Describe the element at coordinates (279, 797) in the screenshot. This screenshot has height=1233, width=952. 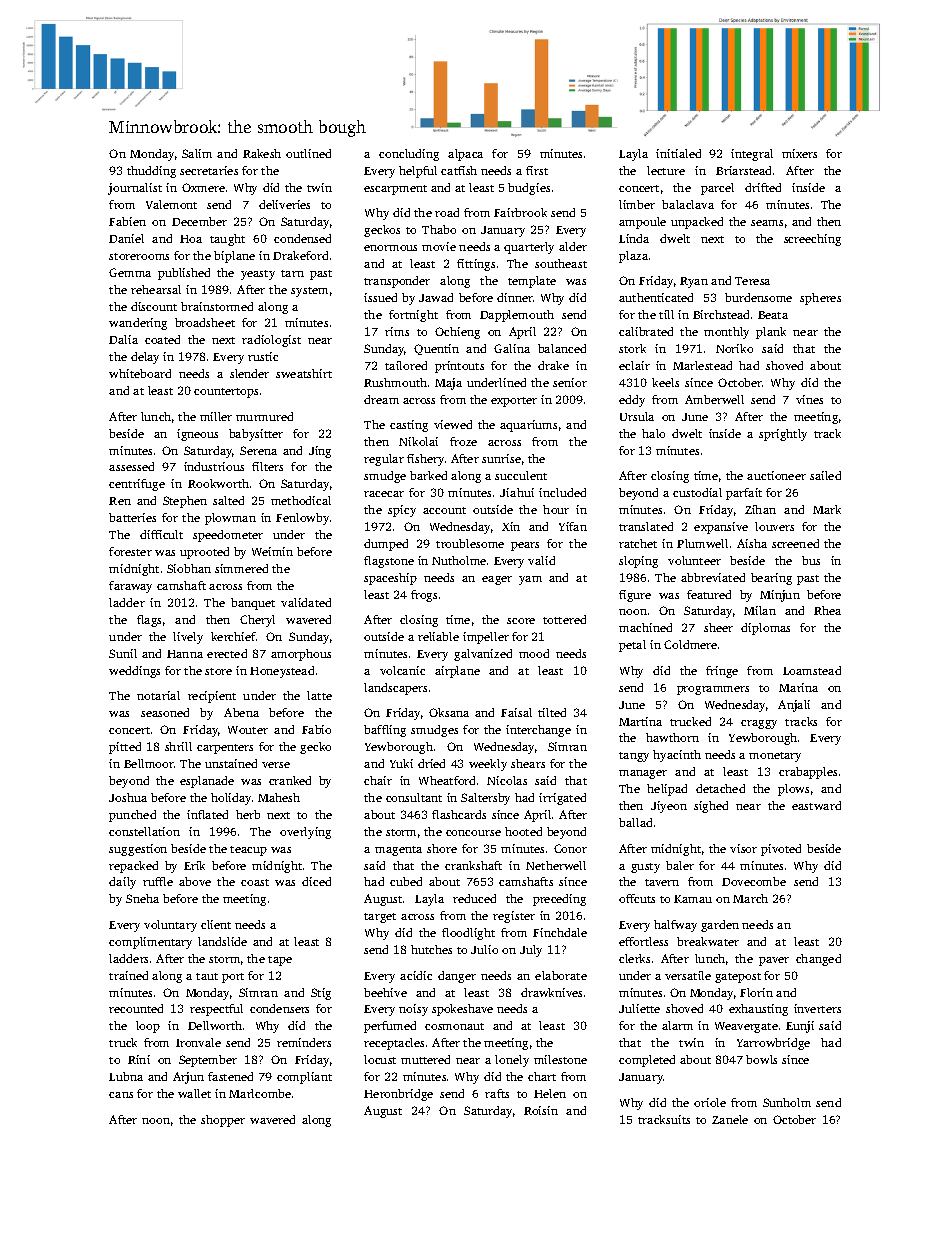
I see `Mahesh` at that location.
